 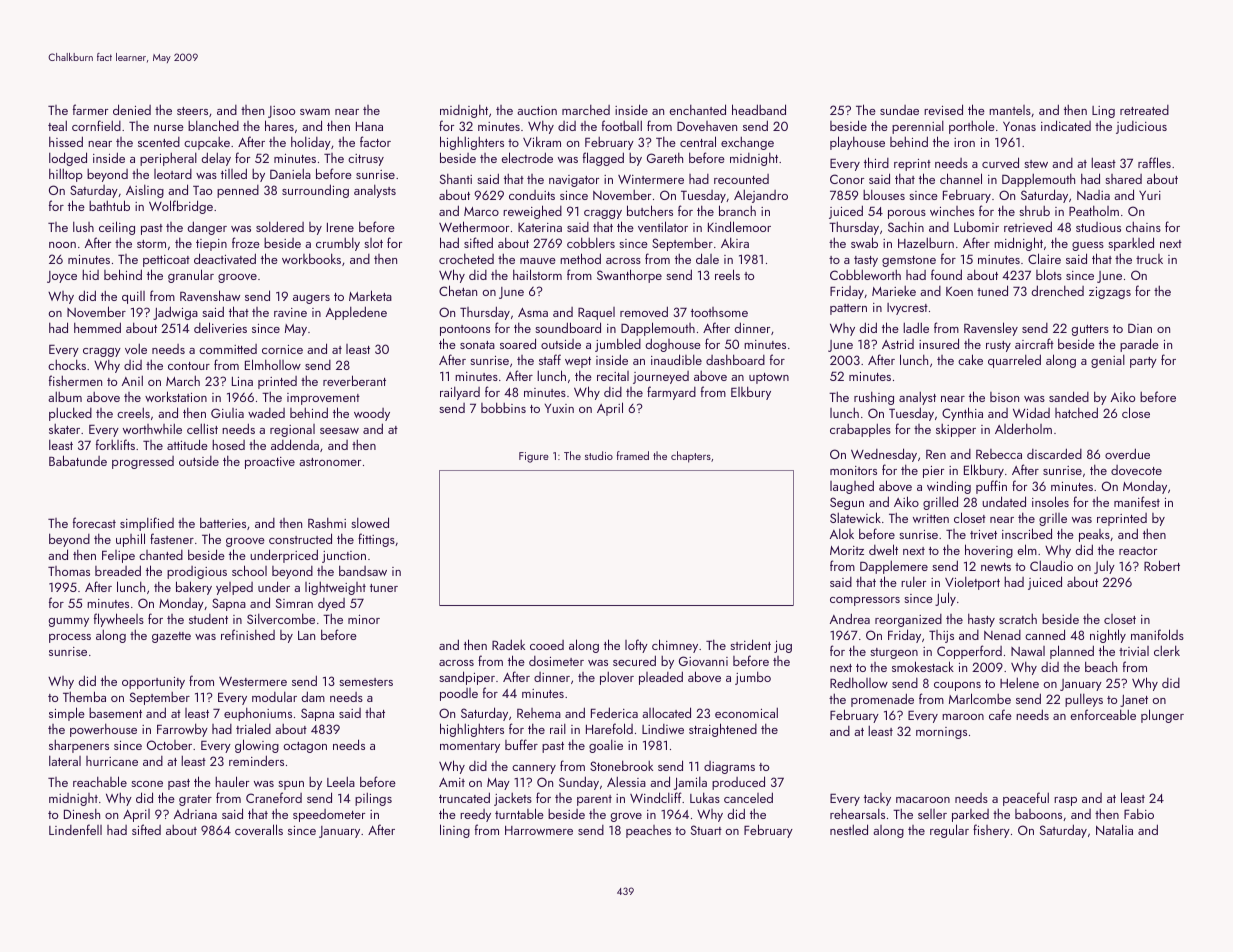 I want to click on retreated, so click(x=1144, y=110).
